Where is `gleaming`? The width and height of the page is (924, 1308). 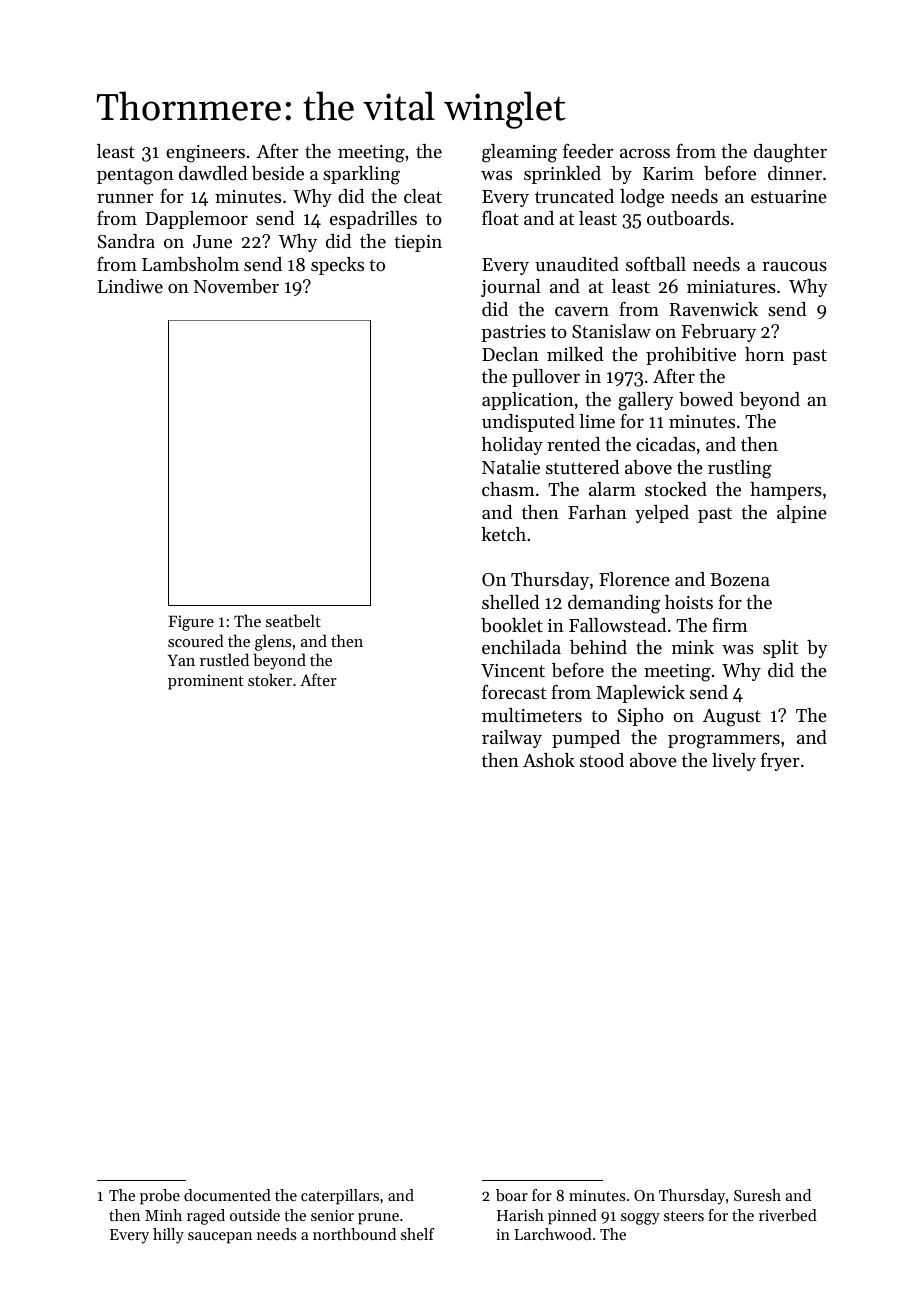 gleaming is located at coordinates (519, 153).
